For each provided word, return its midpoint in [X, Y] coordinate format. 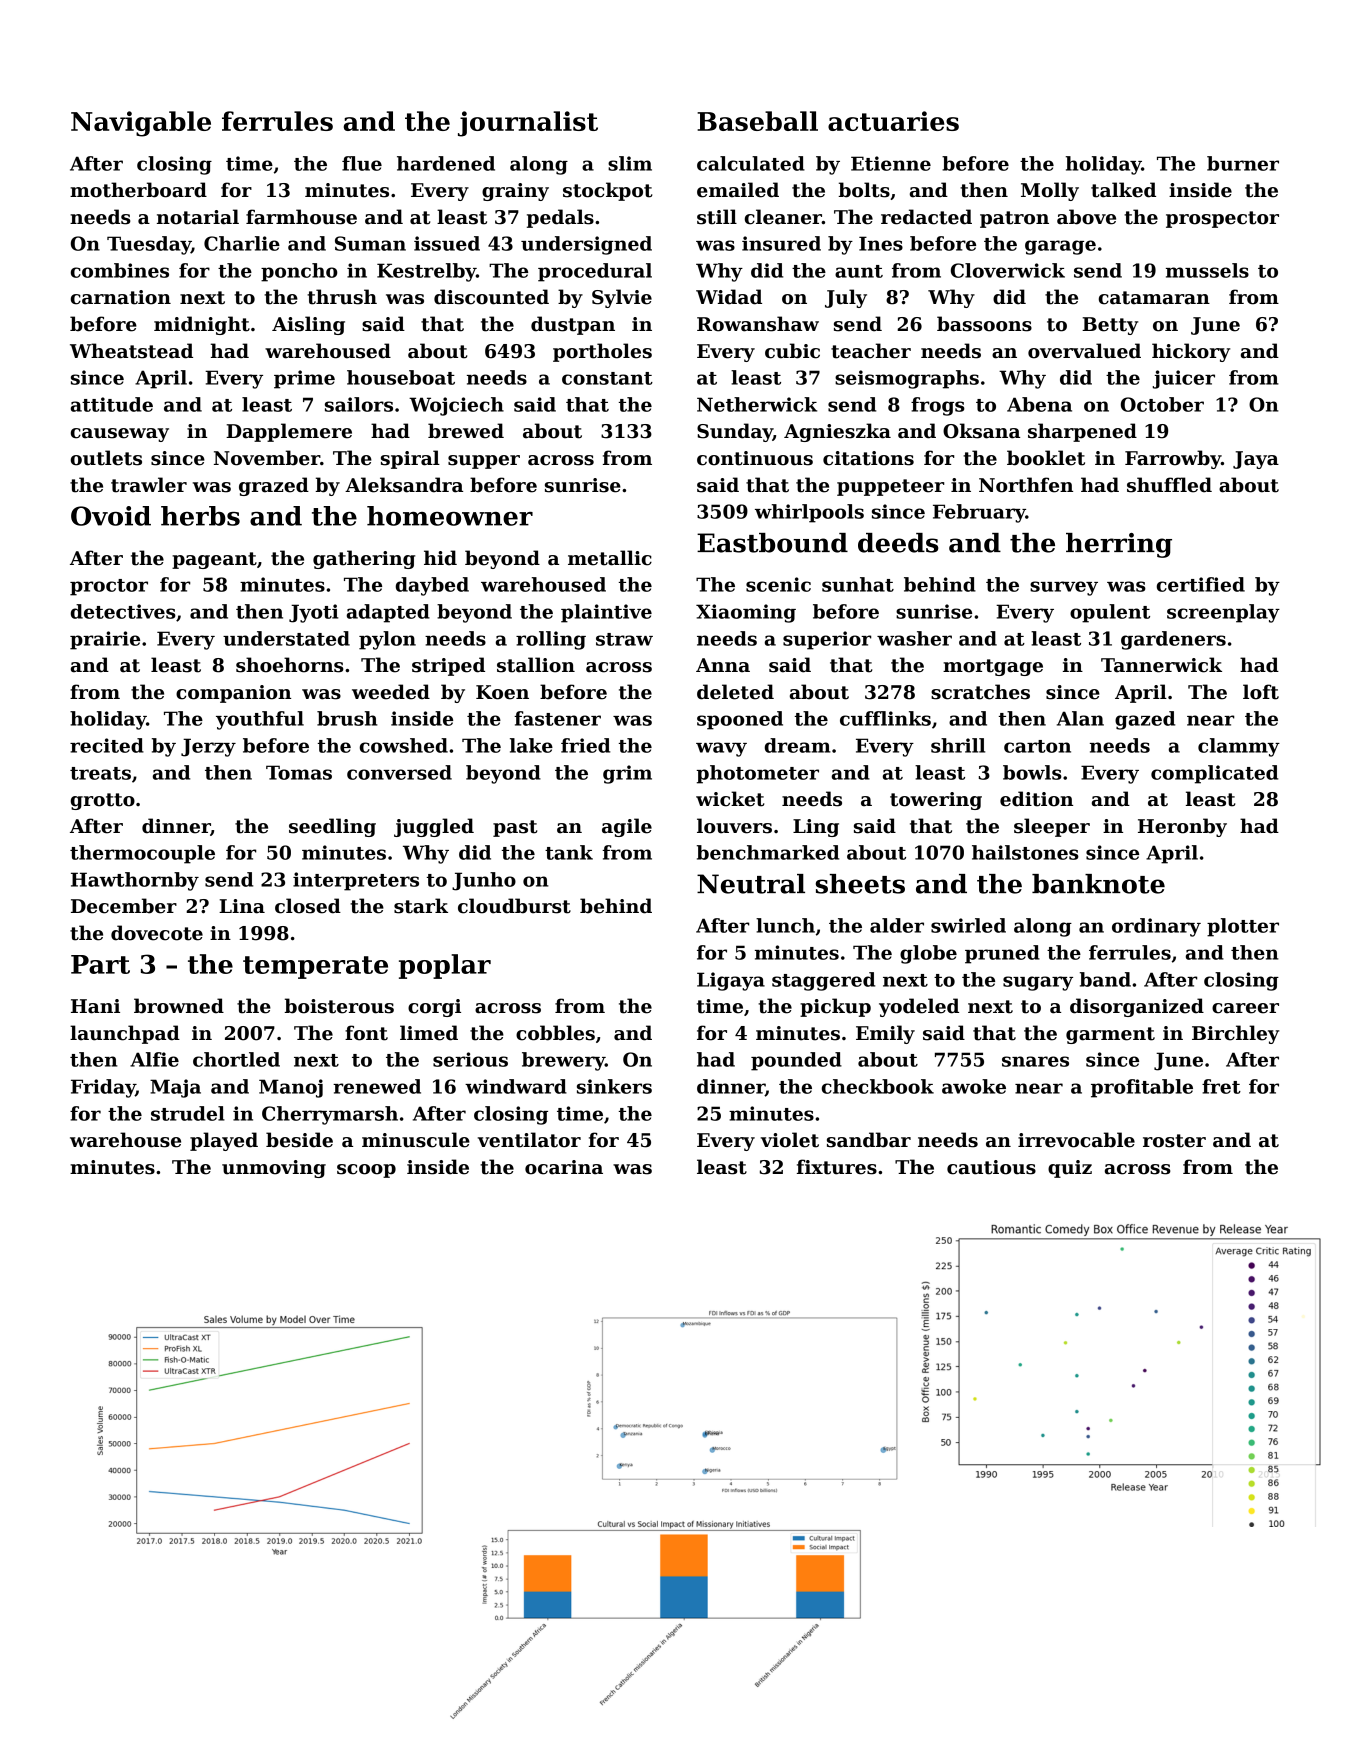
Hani [95, 1006]
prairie [105, 640]
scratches [980, 692]
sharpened [1082, 432]
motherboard [138, 190]
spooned [740, 720]
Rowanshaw [758, 324]
